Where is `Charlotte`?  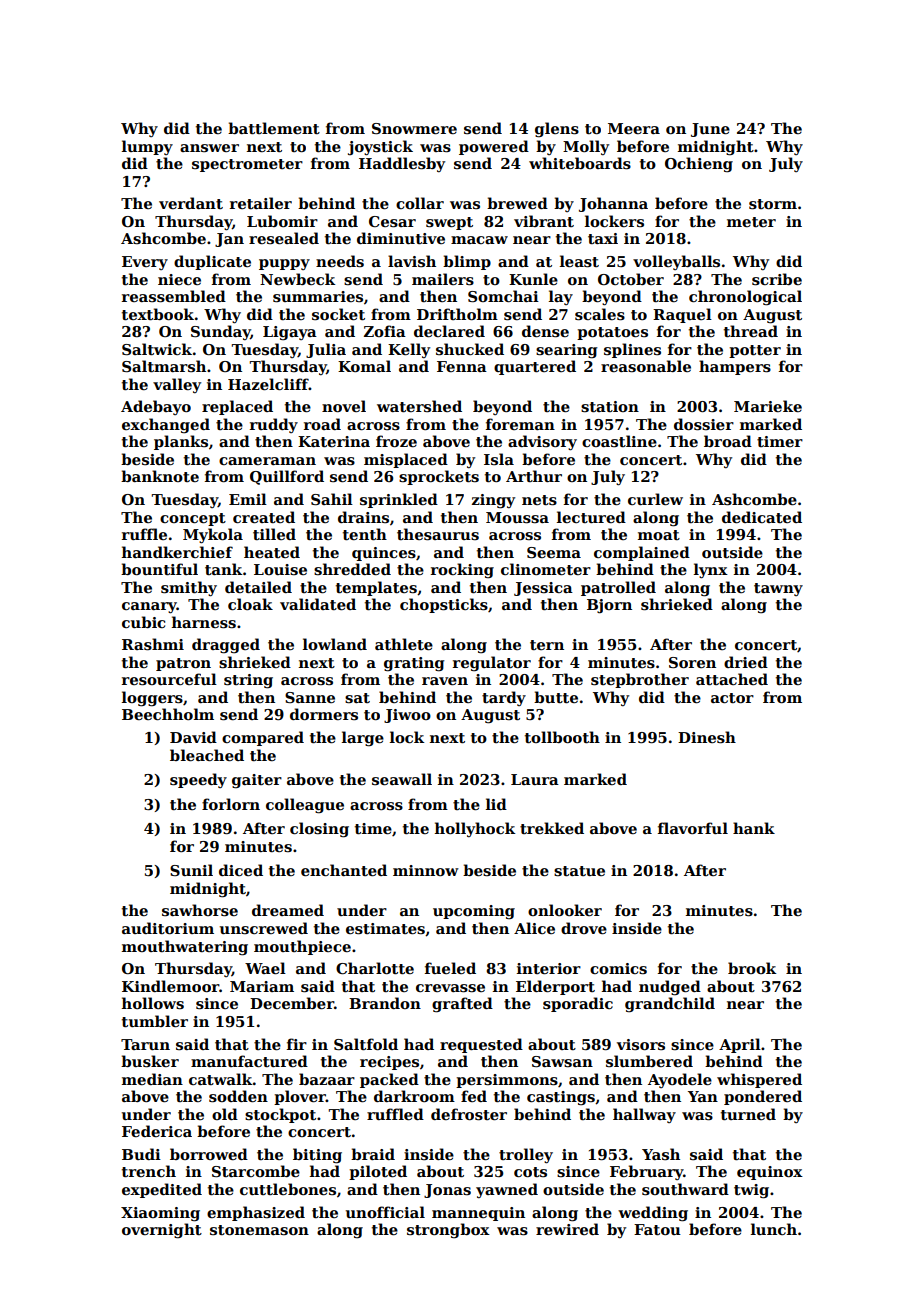
Charlotte is located at coordinates (375, 968).
